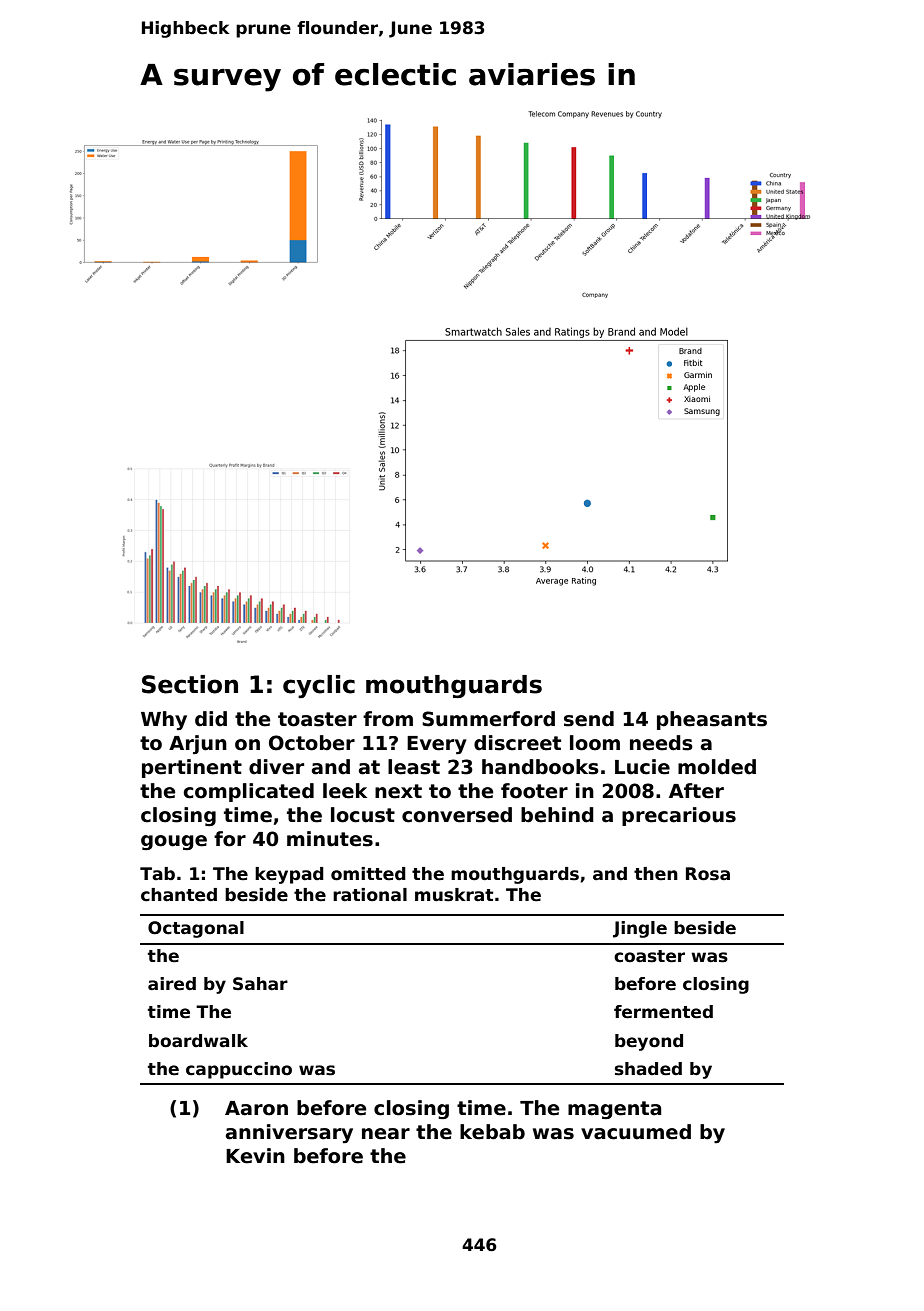 This document has width=924, height=1311. I want to click on magenta, so click(615, 1110).
